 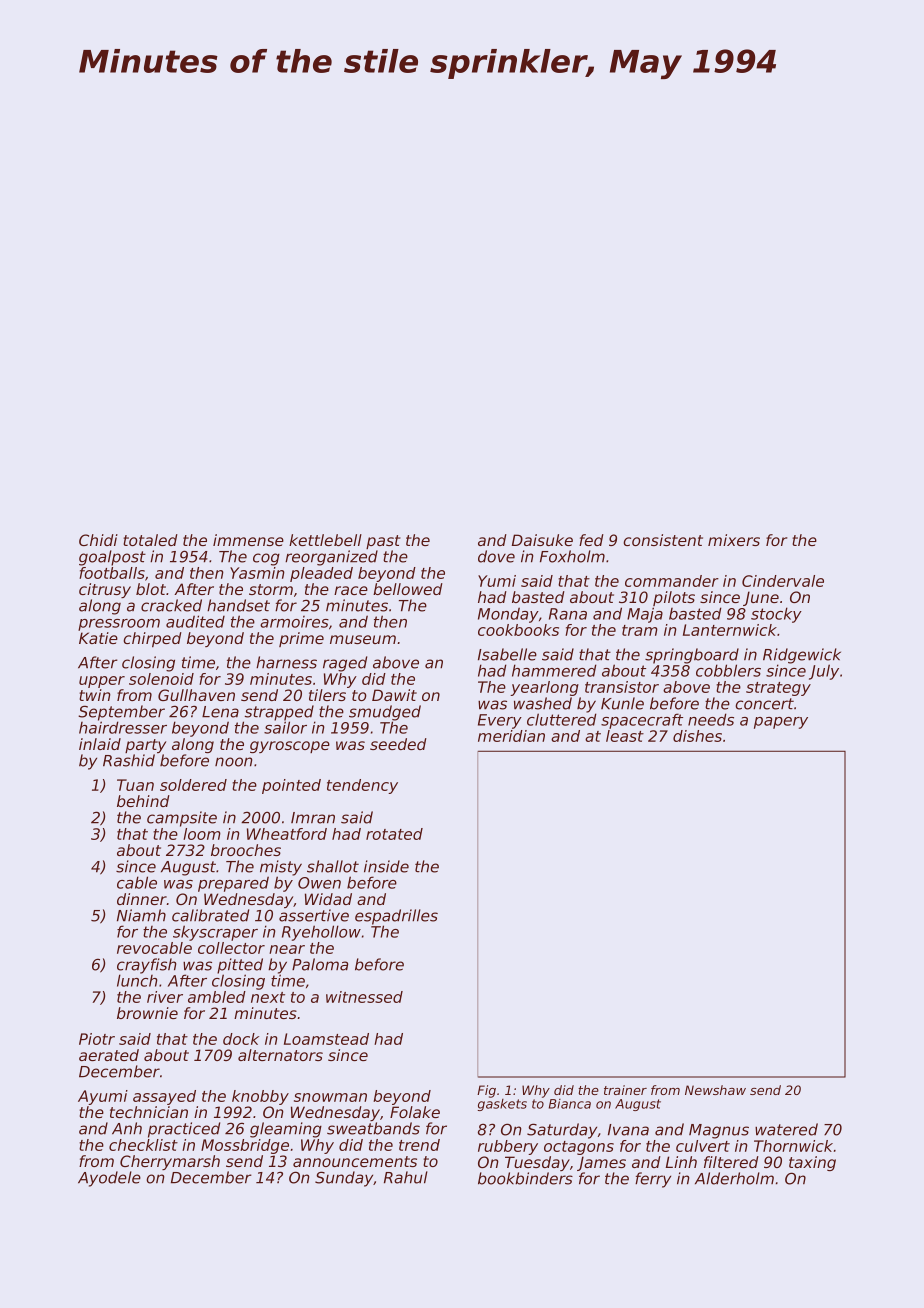 I want to click on stocky, so click(x=776, y=615).
